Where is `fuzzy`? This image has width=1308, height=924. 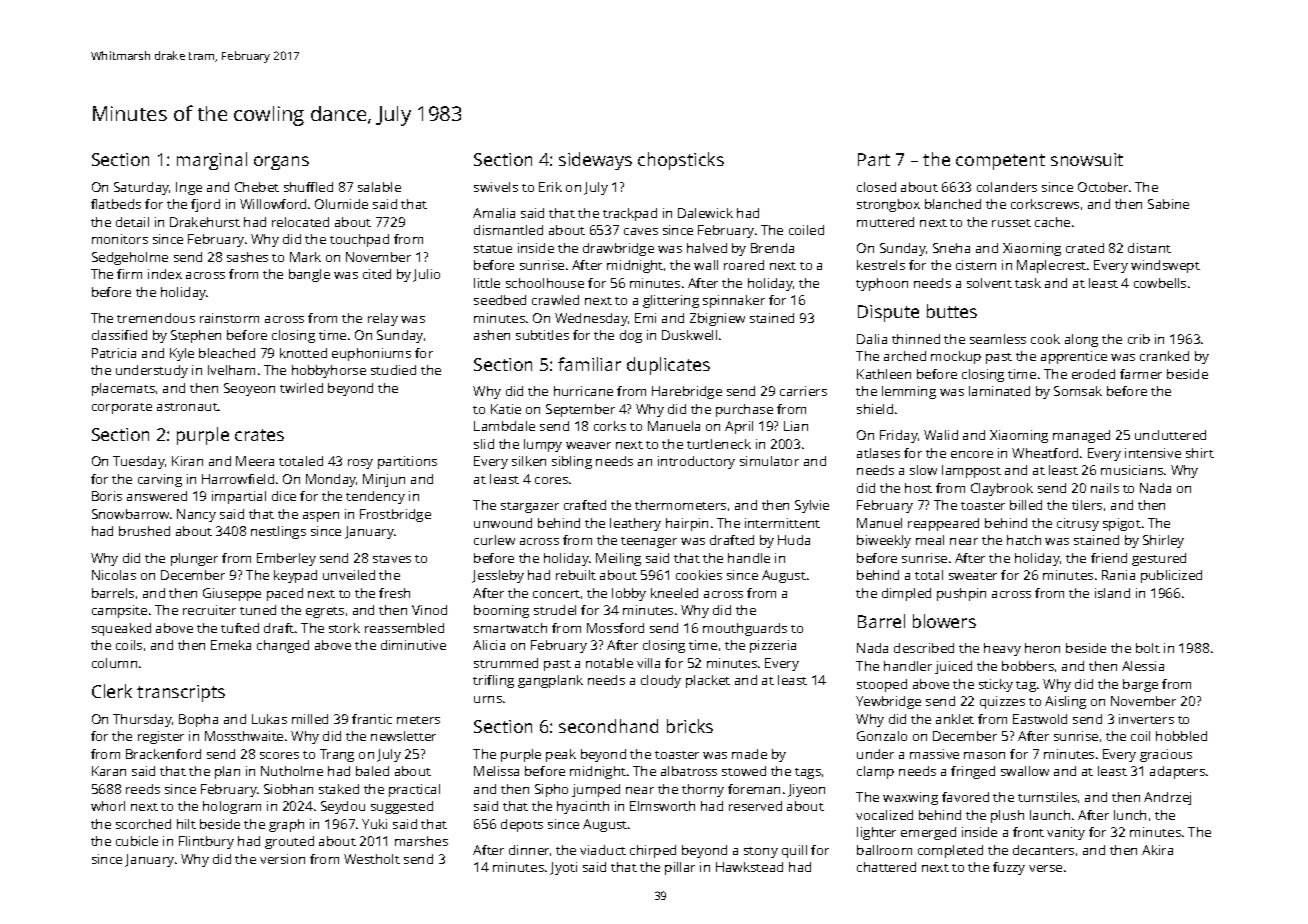 fuzzy is located at coordinates (1009, 868).
